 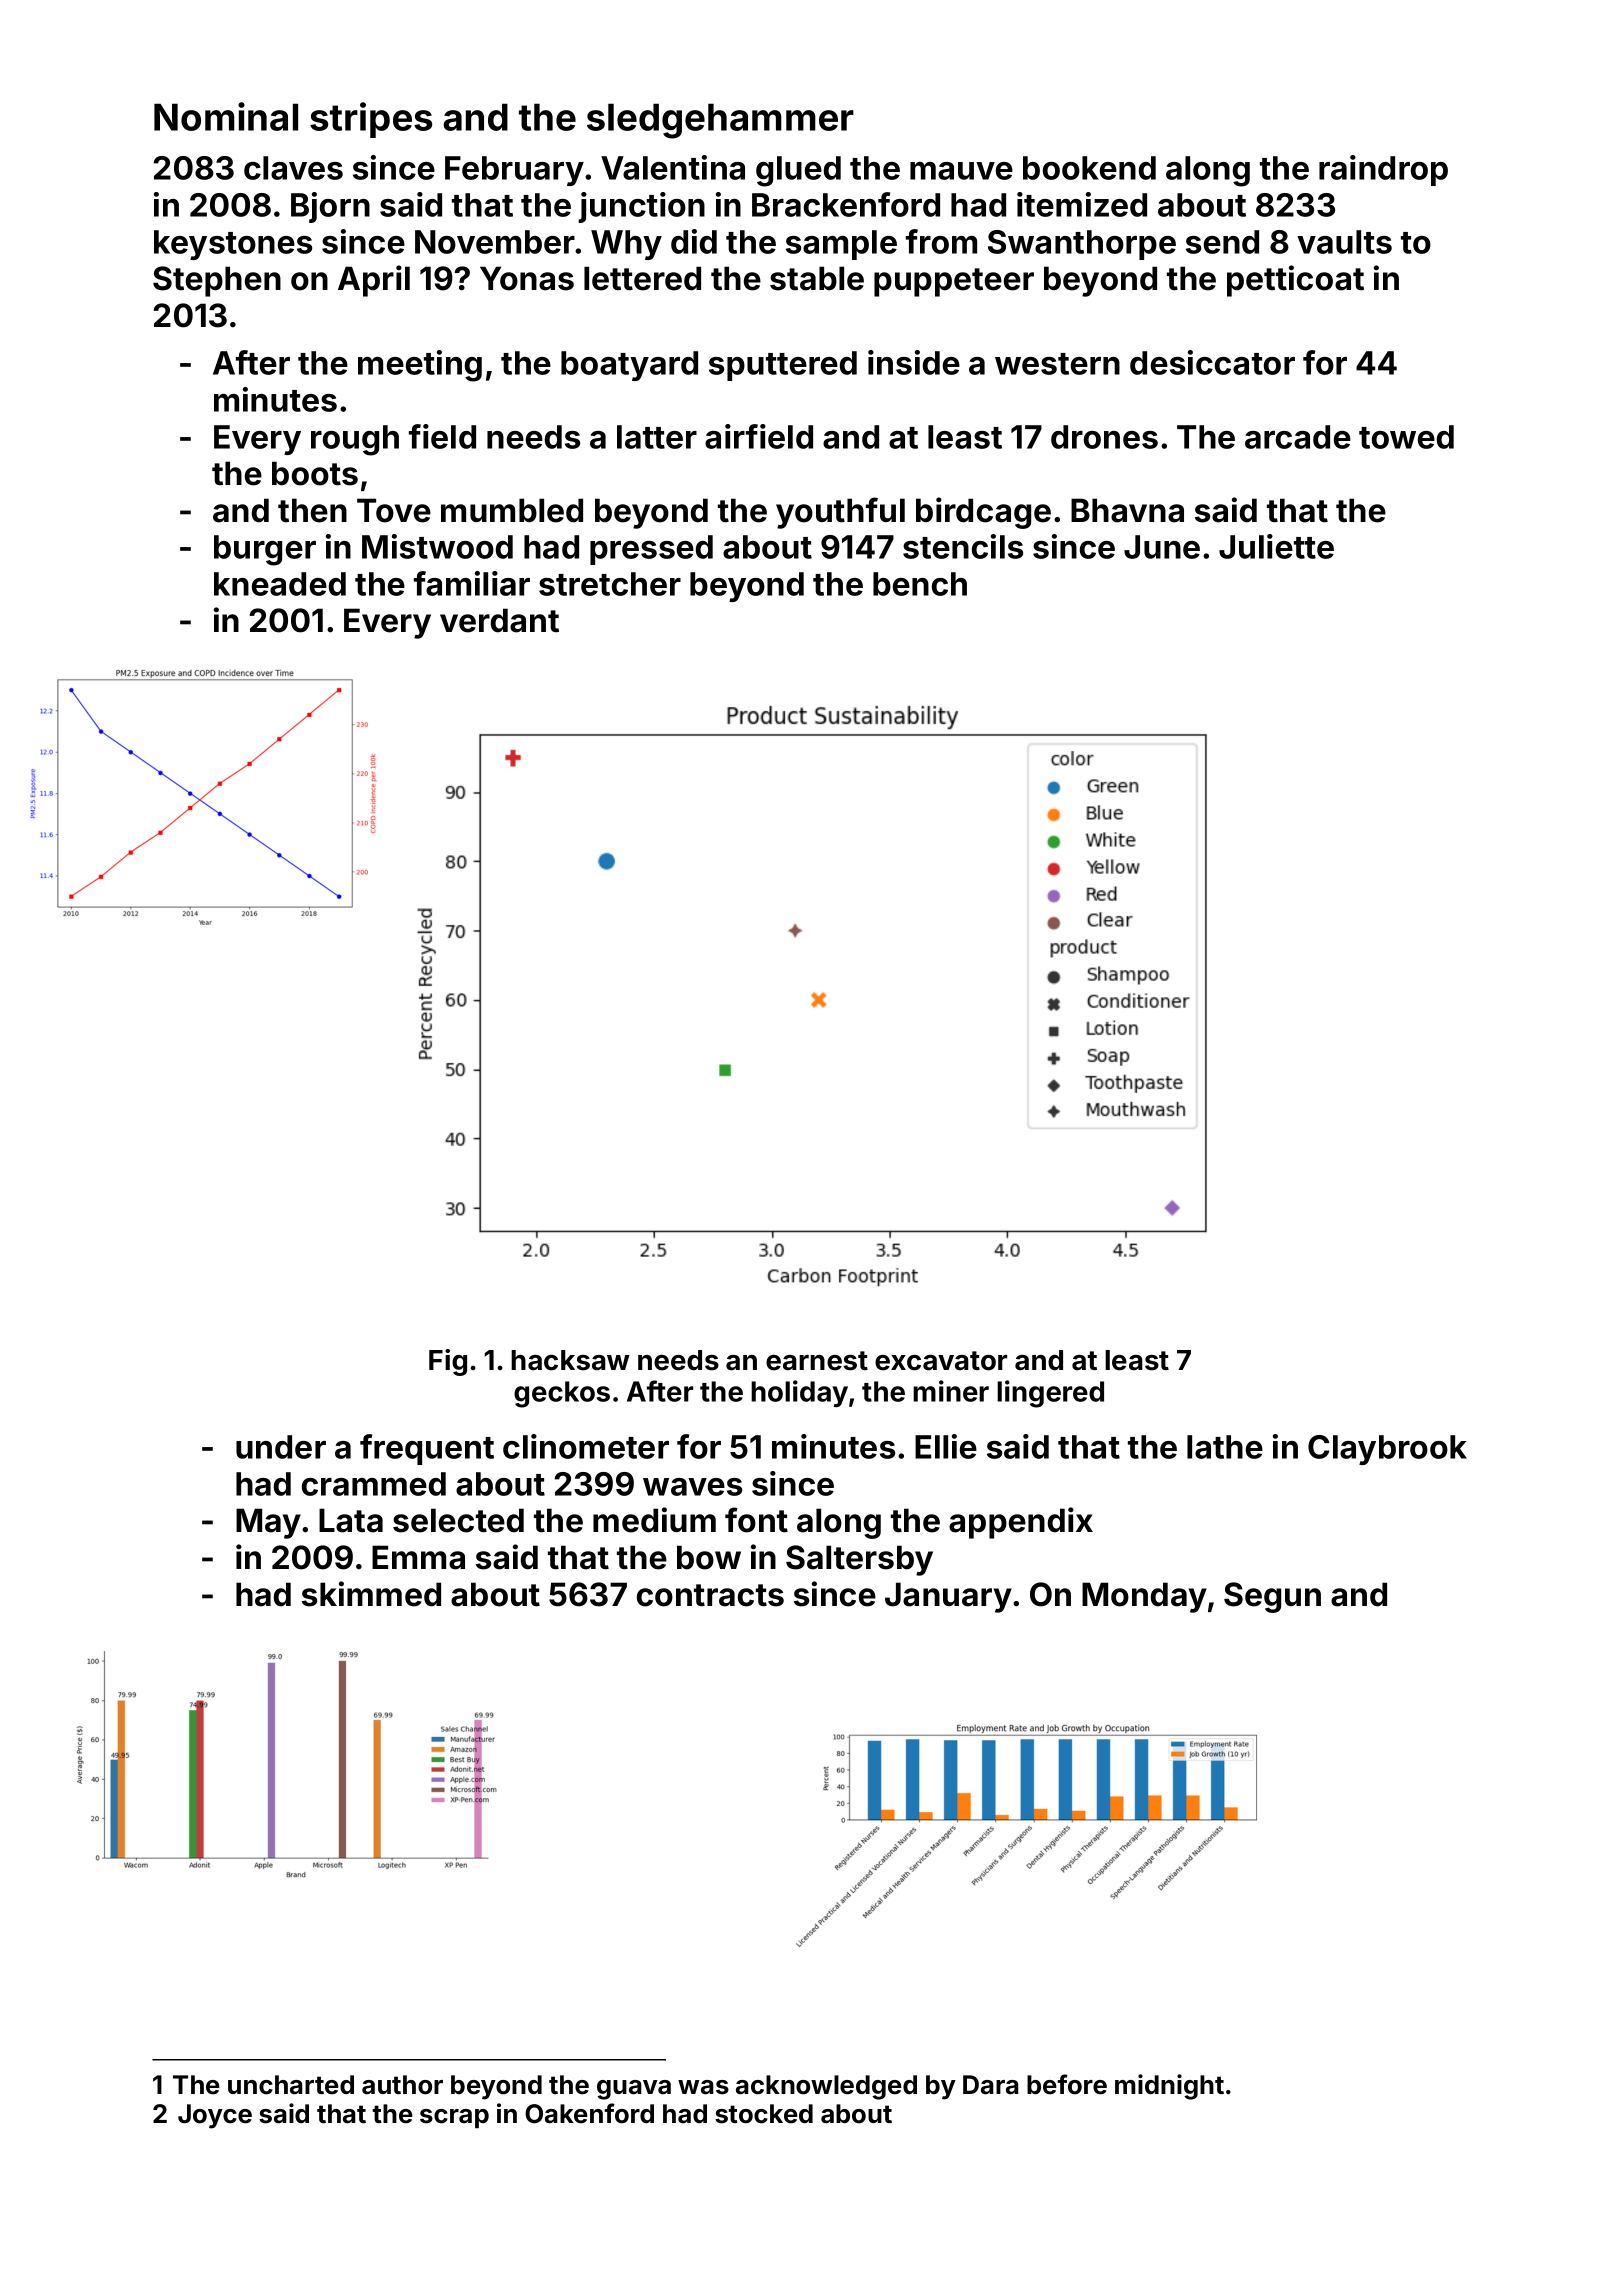 What do you see at coordinates (1050, 1394) in the screenshot?
I see `lingered` at bounding box center [1050, 1394].
